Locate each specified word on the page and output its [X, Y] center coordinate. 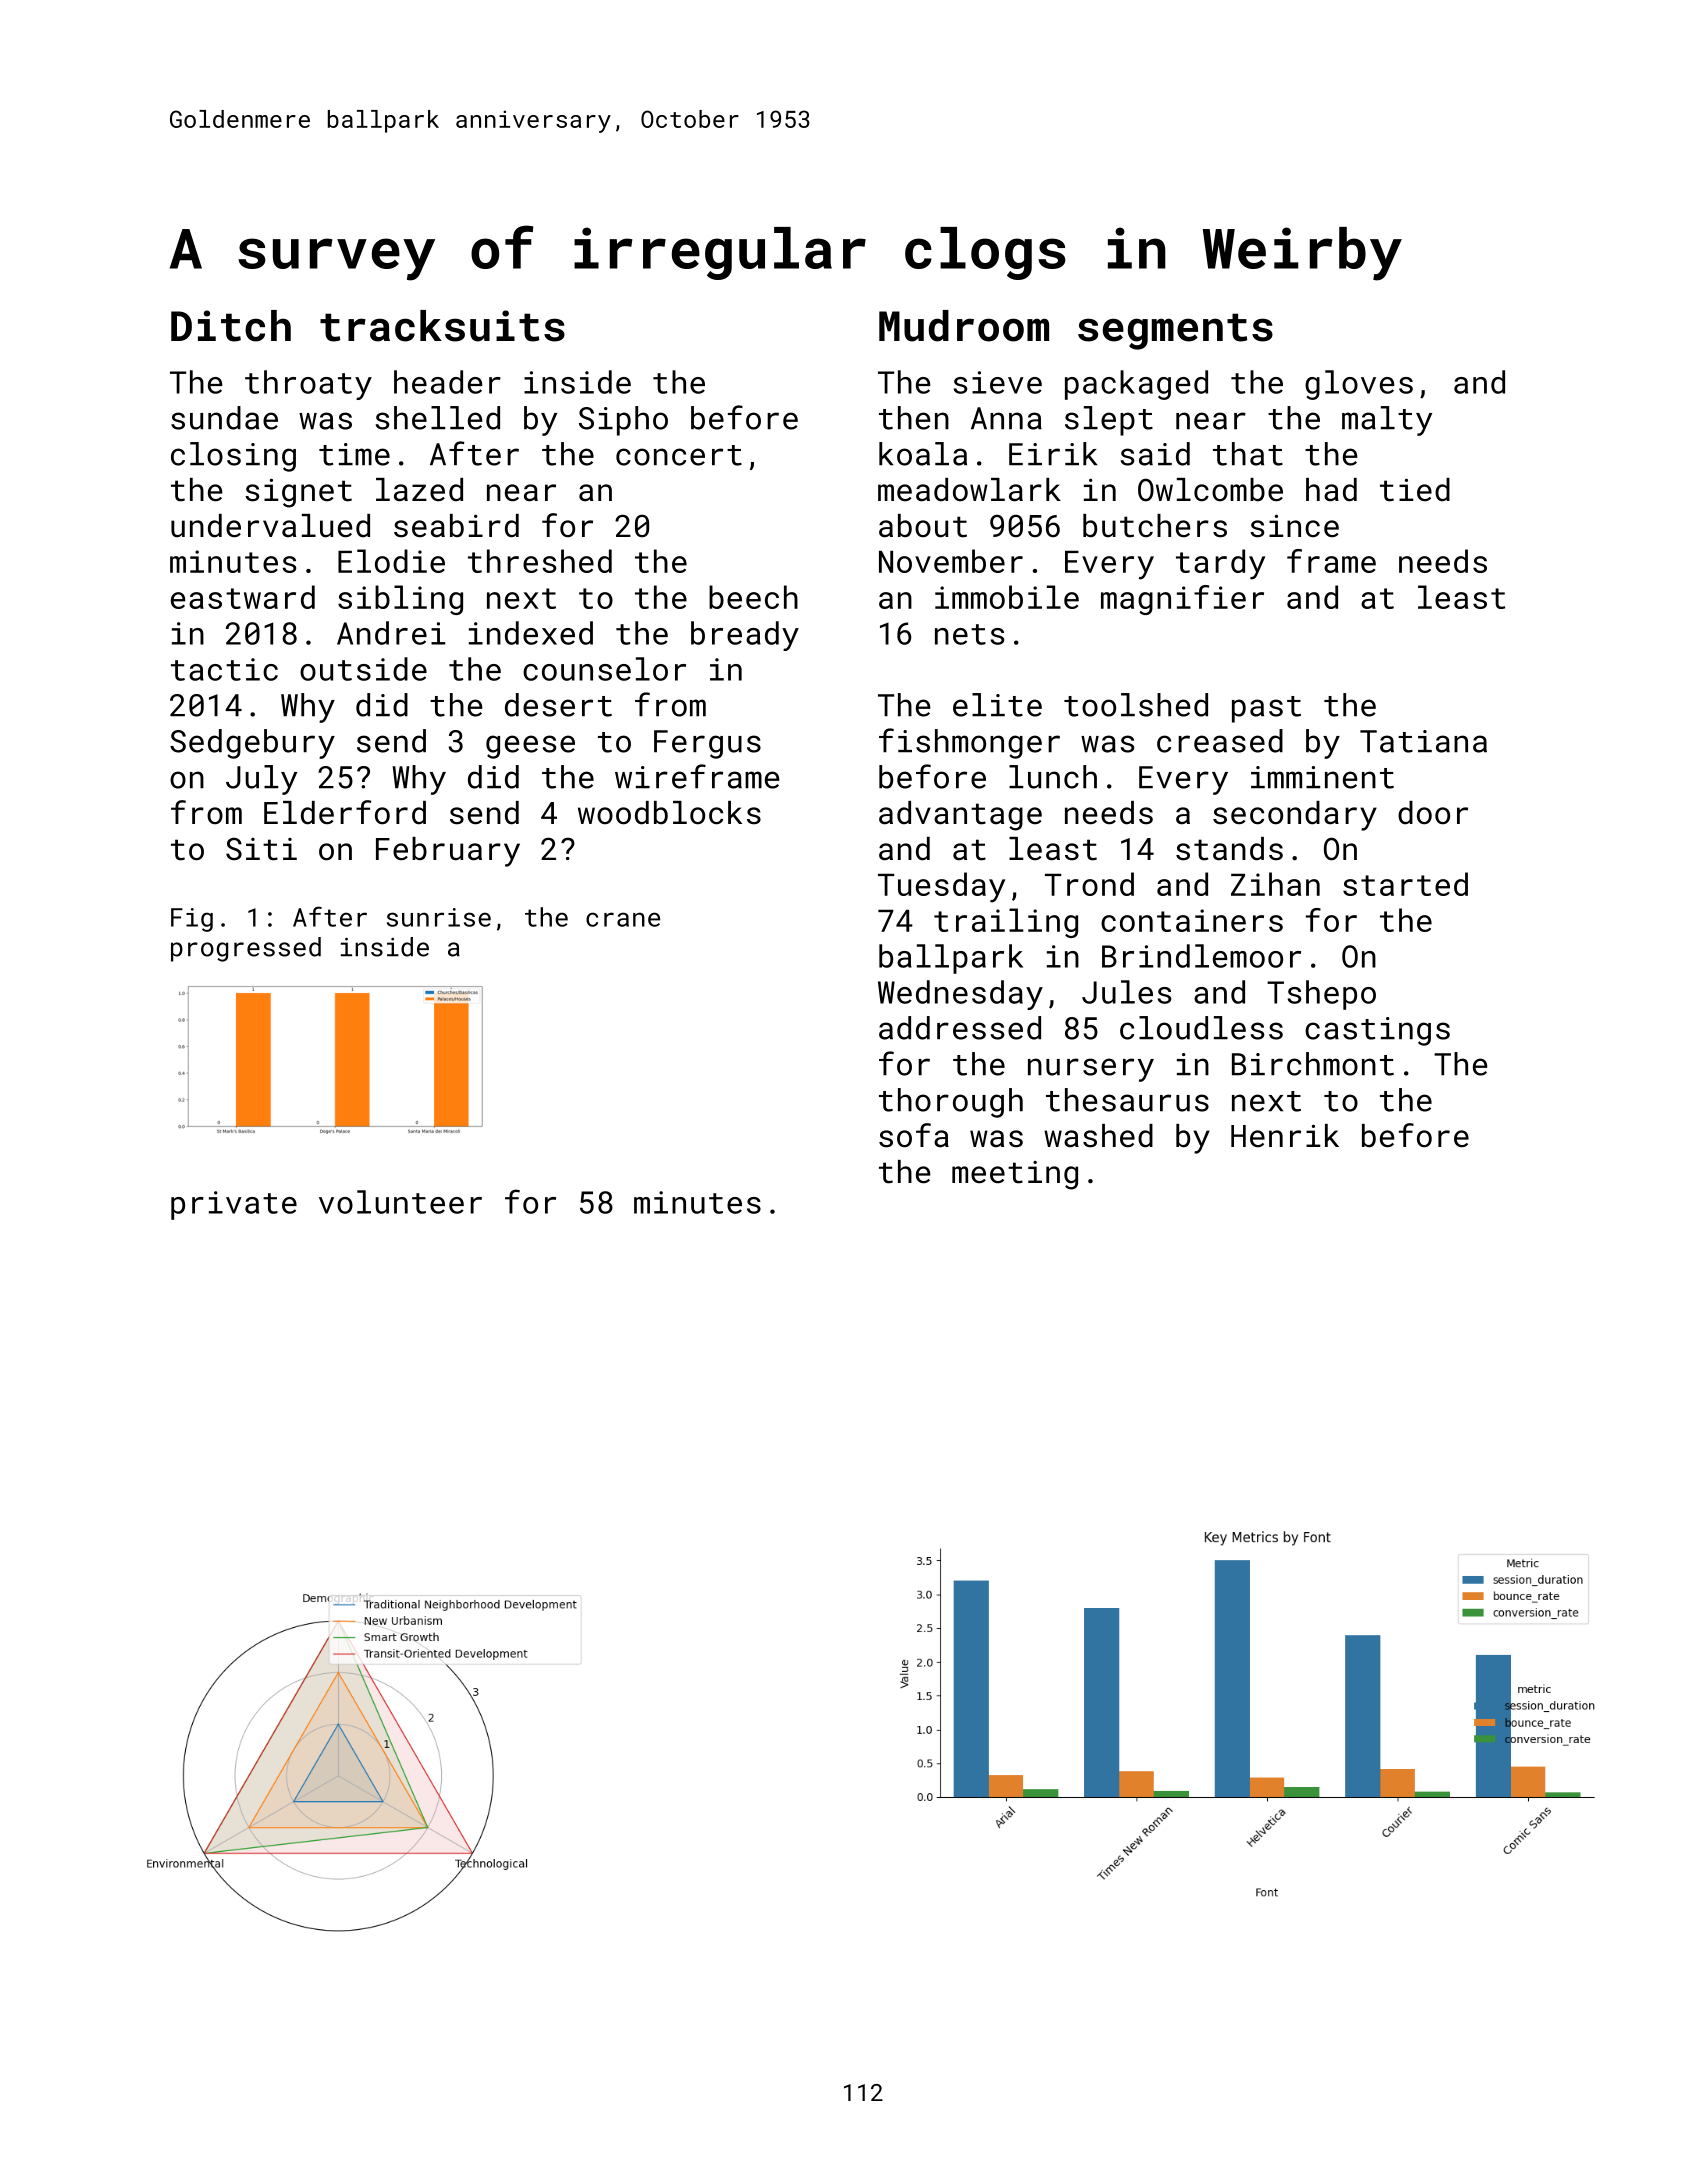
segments [1175, 331]
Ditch [231, 326]
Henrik [1285, 1136]
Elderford [345, 812]
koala [923, 454]
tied [1415, 490]
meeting [1015, 1175]
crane [623, 919]
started [1405, 884]
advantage [960, 816]
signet [298, 493]
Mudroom [964, 326]
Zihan [1275, 884]
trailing [1006, 923]
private [234, 1205]
